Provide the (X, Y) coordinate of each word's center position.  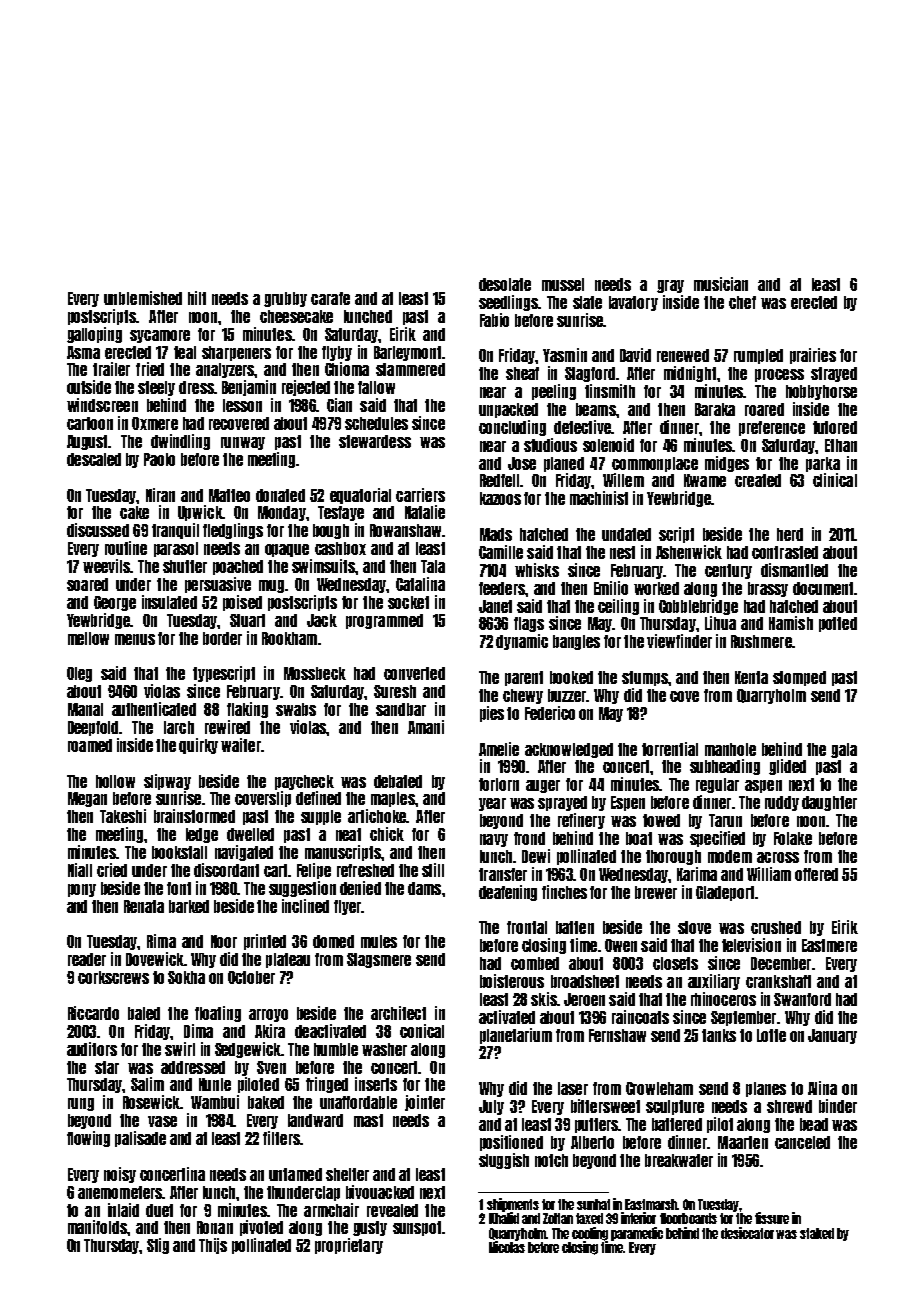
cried (112, 870)
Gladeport (725, 893)
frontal (527, 927)
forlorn (499, 784)
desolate (505, 284)
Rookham (289, 638)
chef (742, 302)
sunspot (417, 1228)
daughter (829, 803)
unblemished (143, 298)
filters (281, 1138)
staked (817, 1233)
